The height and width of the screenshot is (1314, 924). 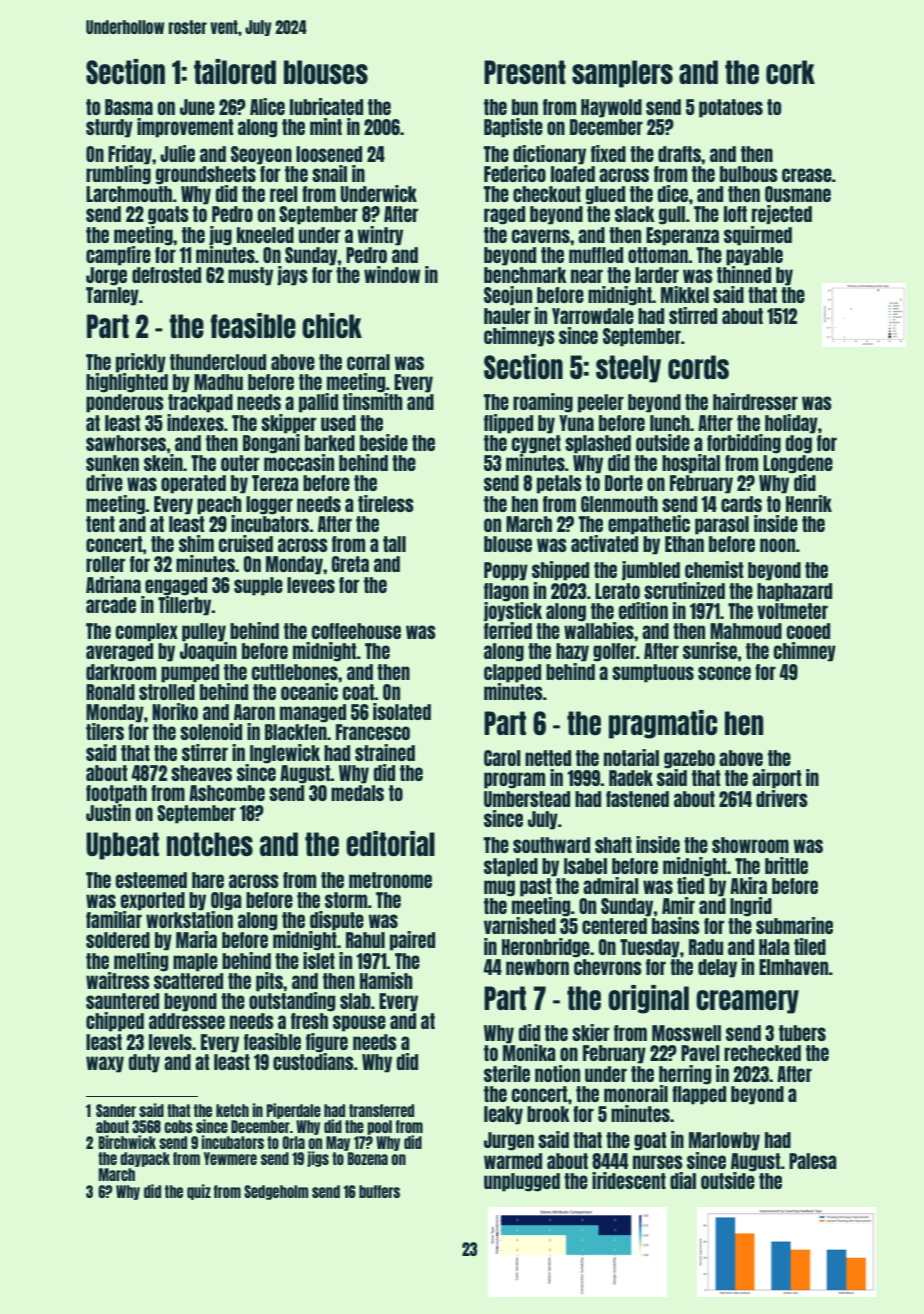 What do you see at coordinates (115, 1022) in the screenshot?
I see `chipped` at bounding box center [115, 1022].
